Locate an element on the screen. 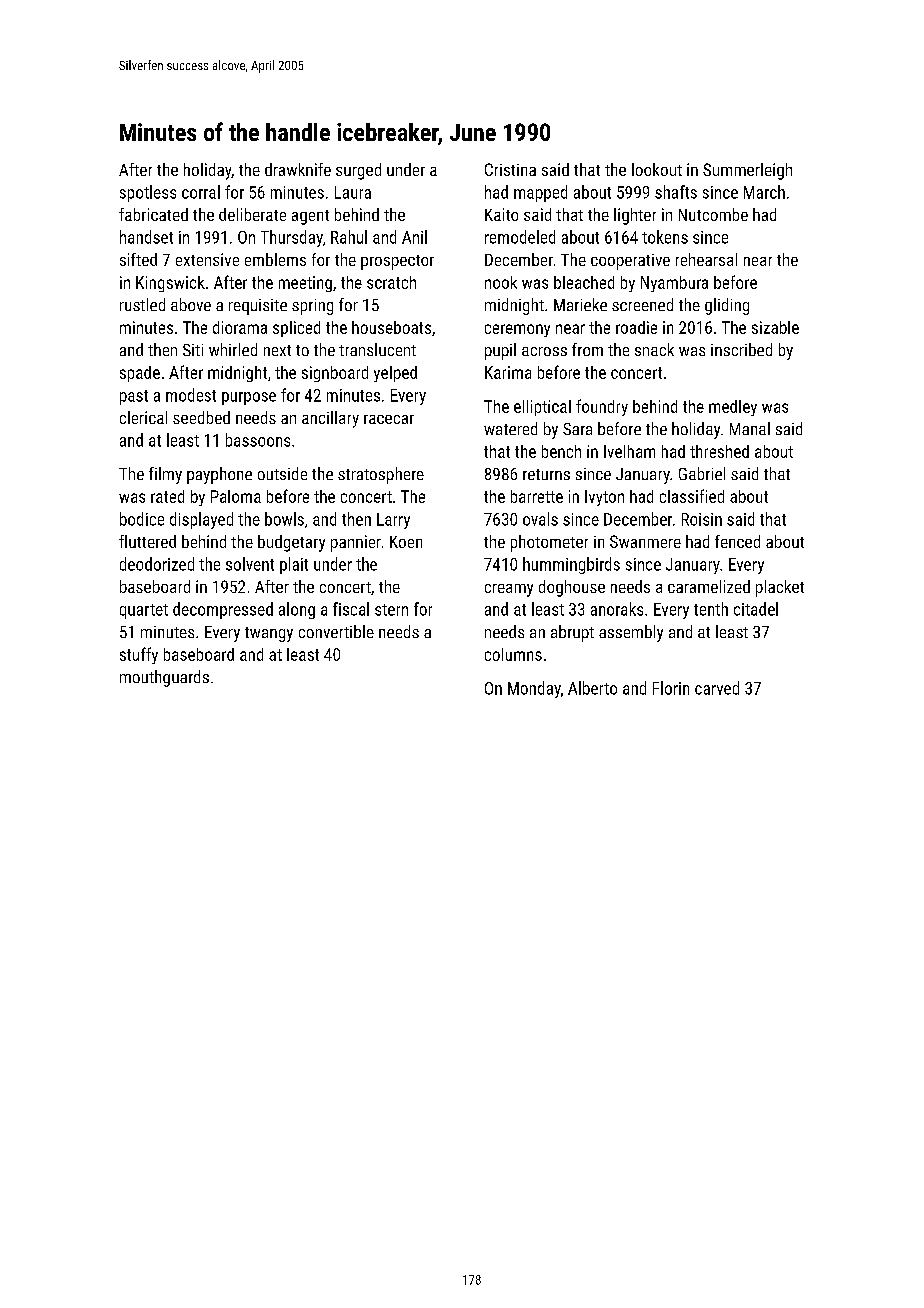 The width and height of the screenshot is (924, 1308). pannier is located at coordinates (356, 543).
